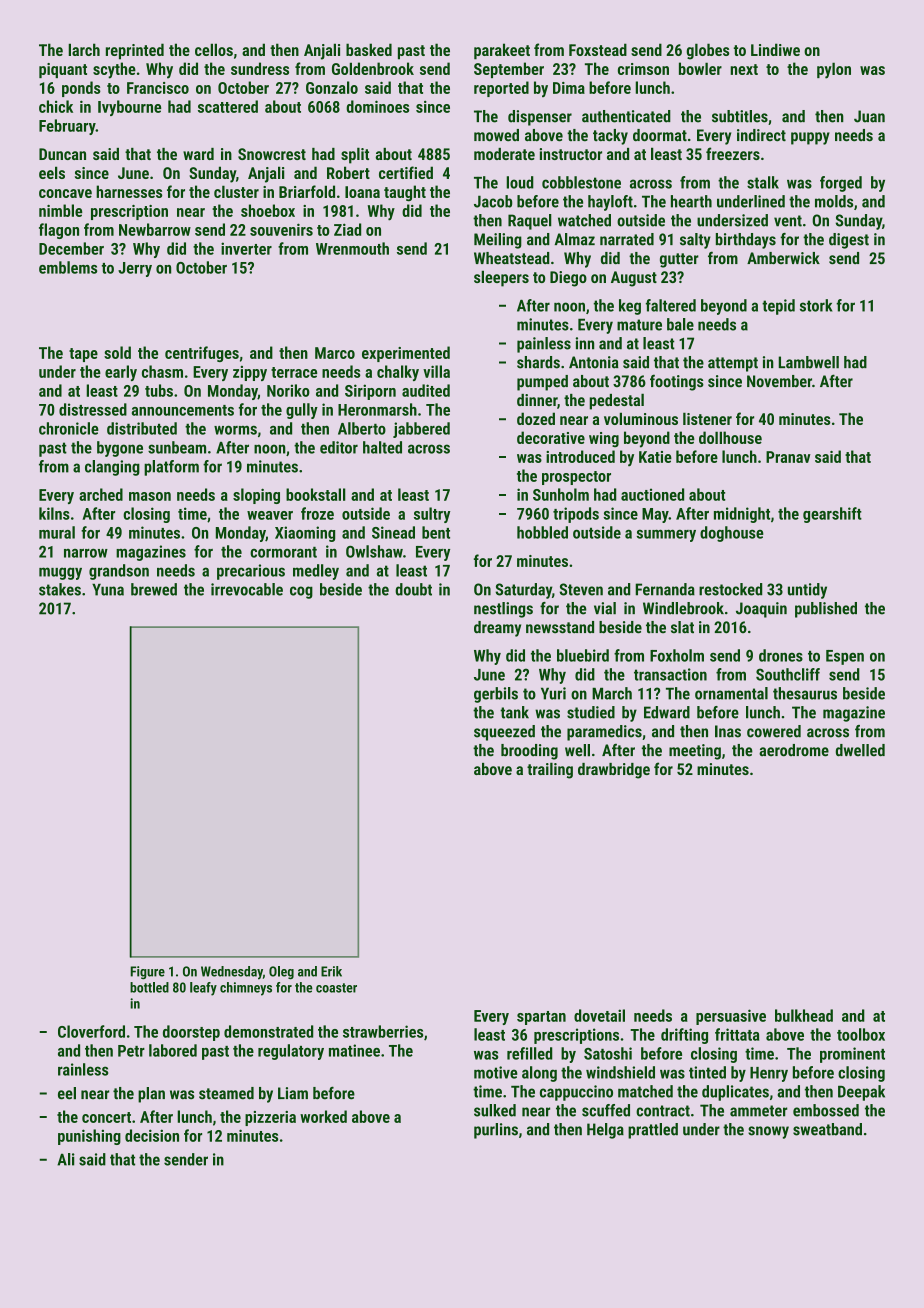  What do you see at coordinates (59, 231) in the page?
I see `flagon` at bounding box center [59, 231].
